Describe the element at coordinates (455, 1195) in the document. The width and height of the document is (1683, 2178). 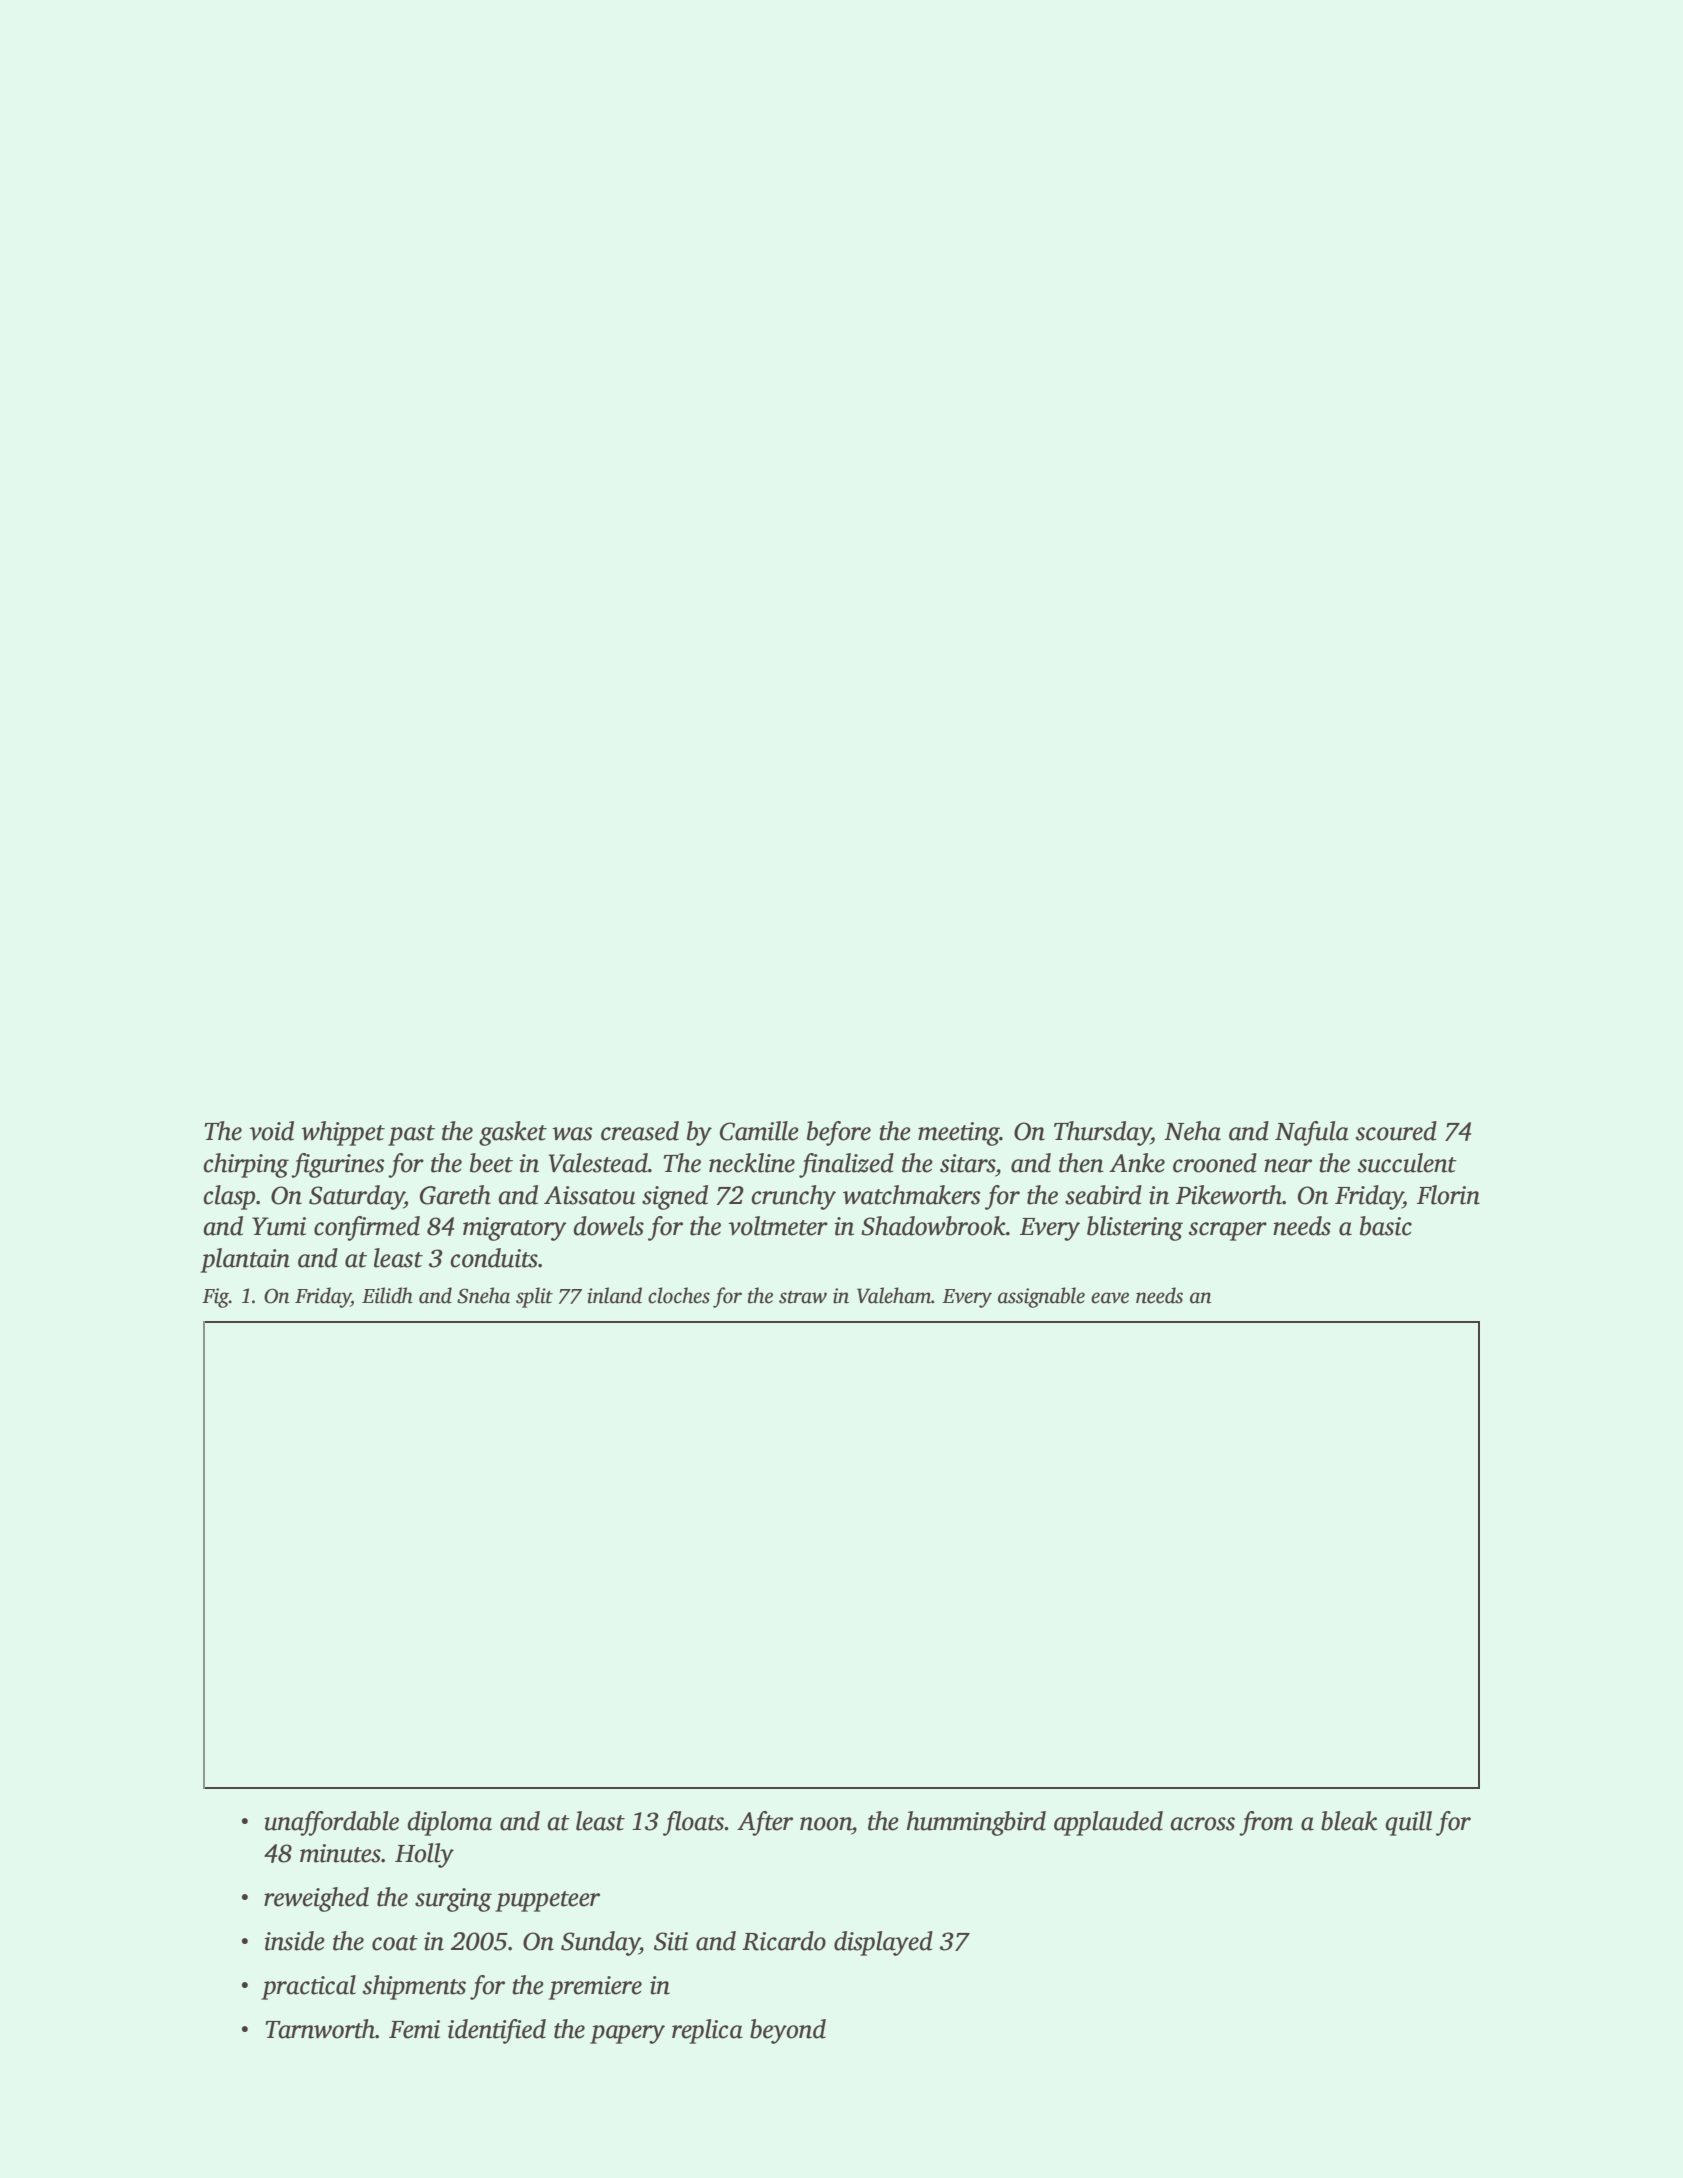
I see `Gareth` at that location.
